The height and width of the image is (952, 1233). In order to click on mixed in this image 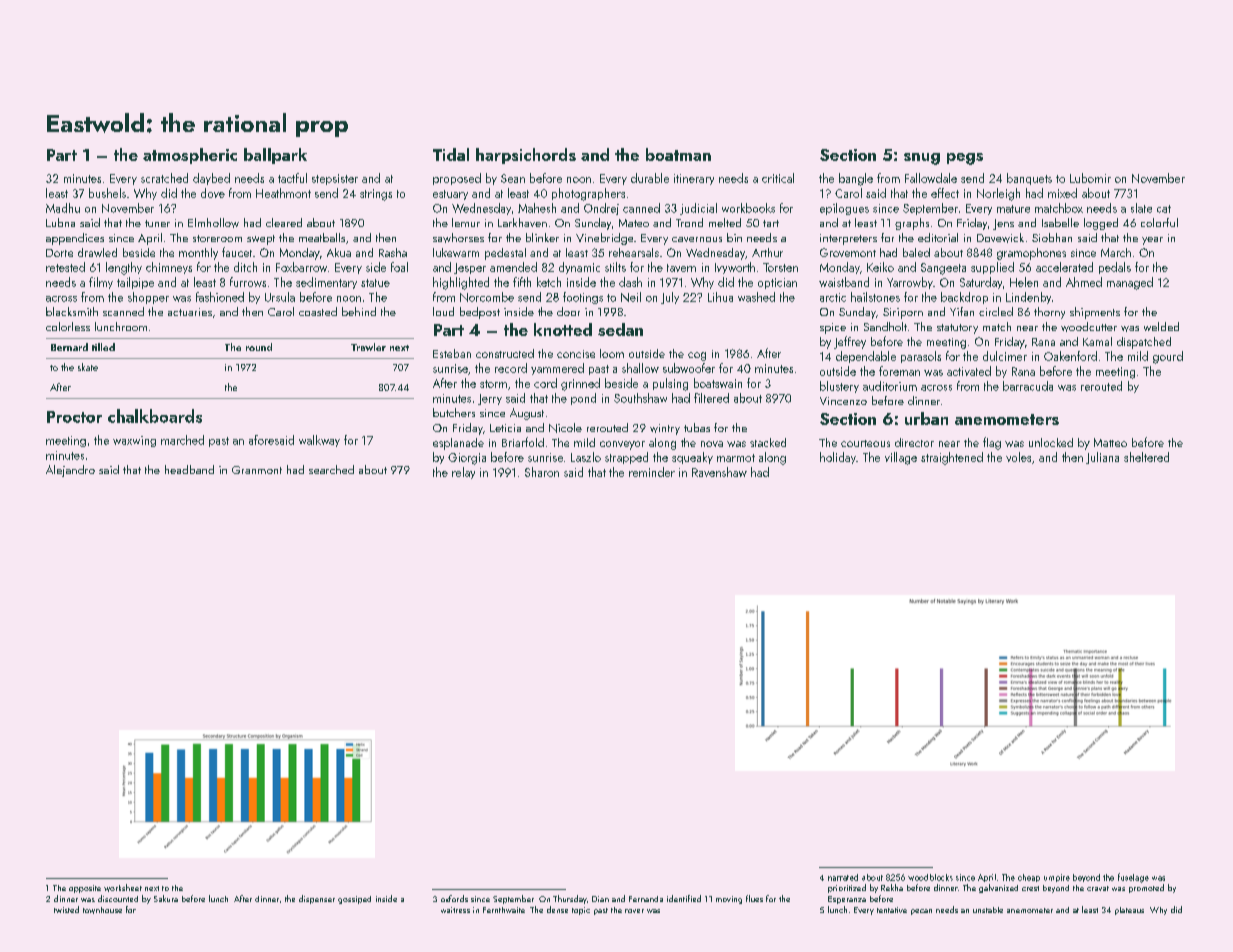, I will do `click(1062, 193)`.
